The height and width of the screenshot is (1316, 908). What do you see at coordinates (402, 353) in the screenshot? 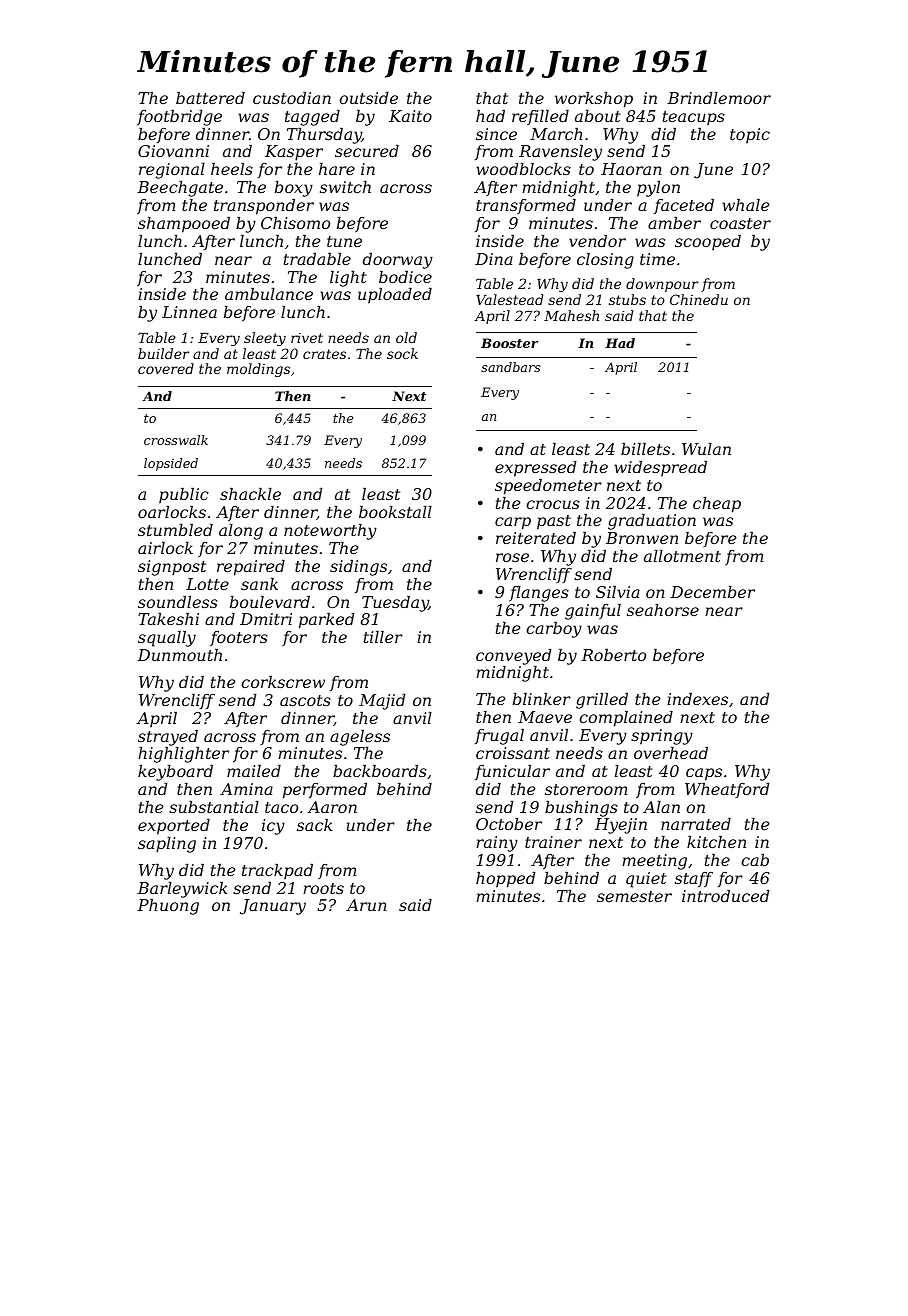
I see `sock` at bounding box center [402, 353].
